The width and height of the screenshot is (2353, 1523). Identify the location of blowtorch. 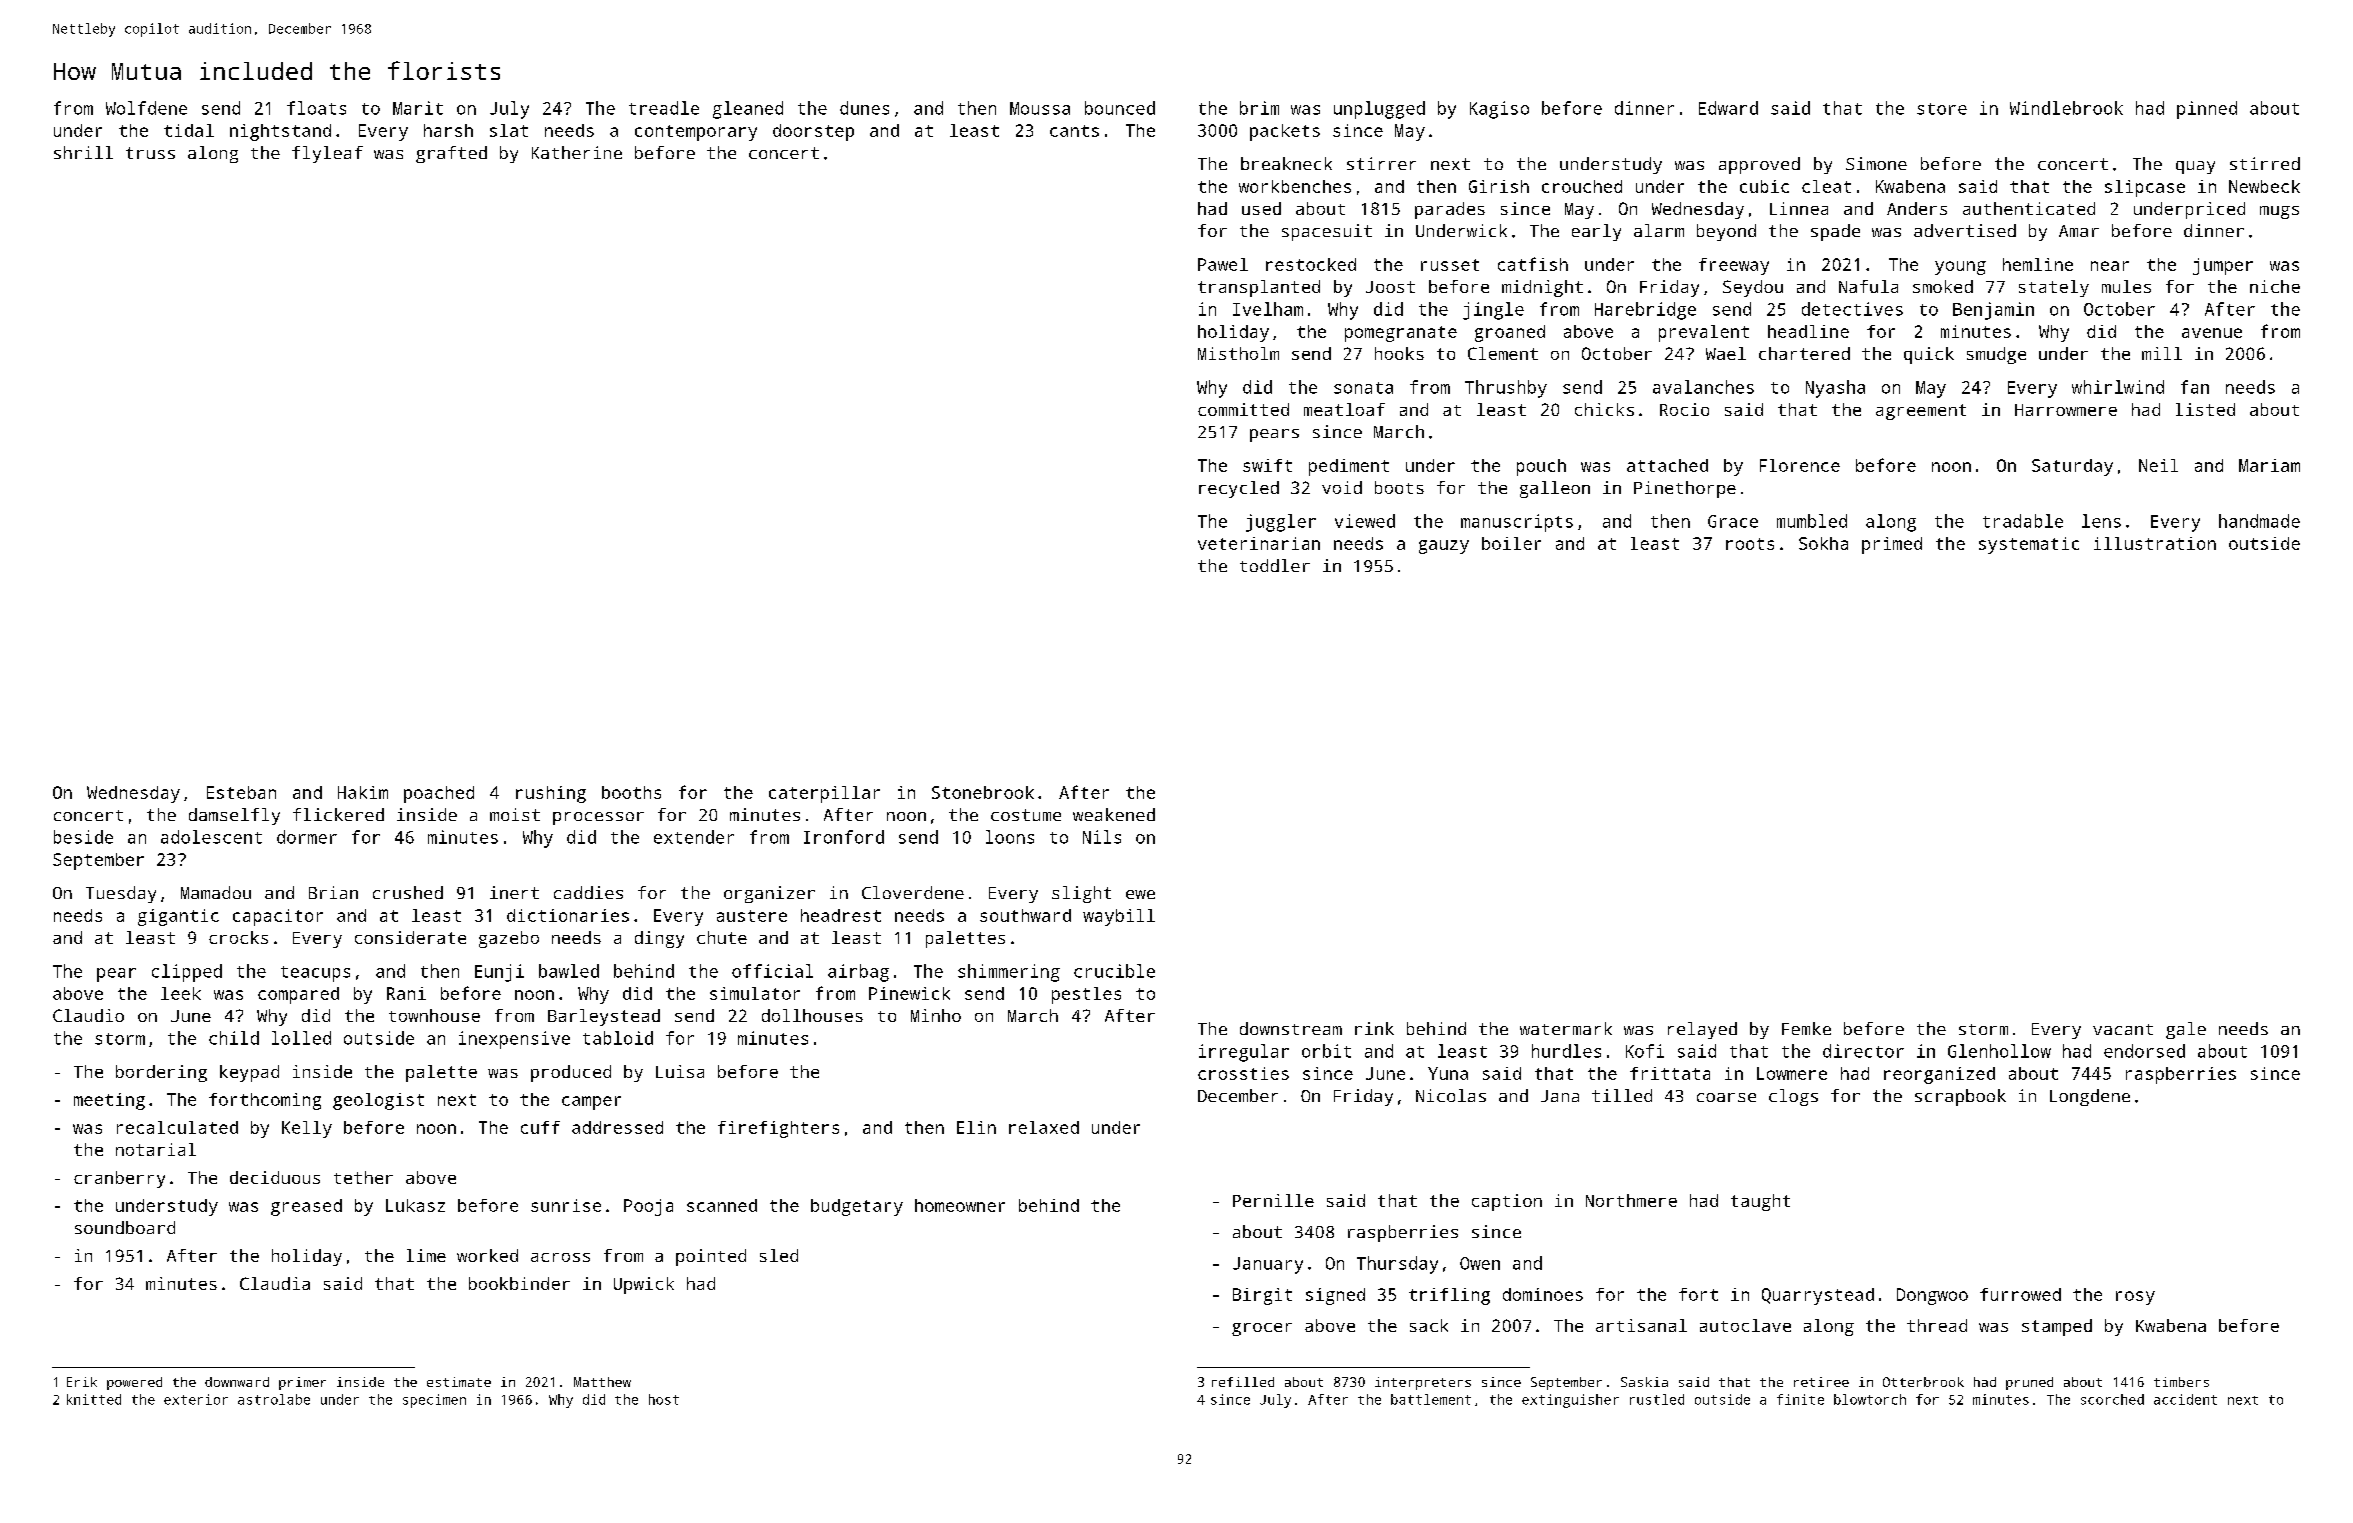
(1870, 1399).
